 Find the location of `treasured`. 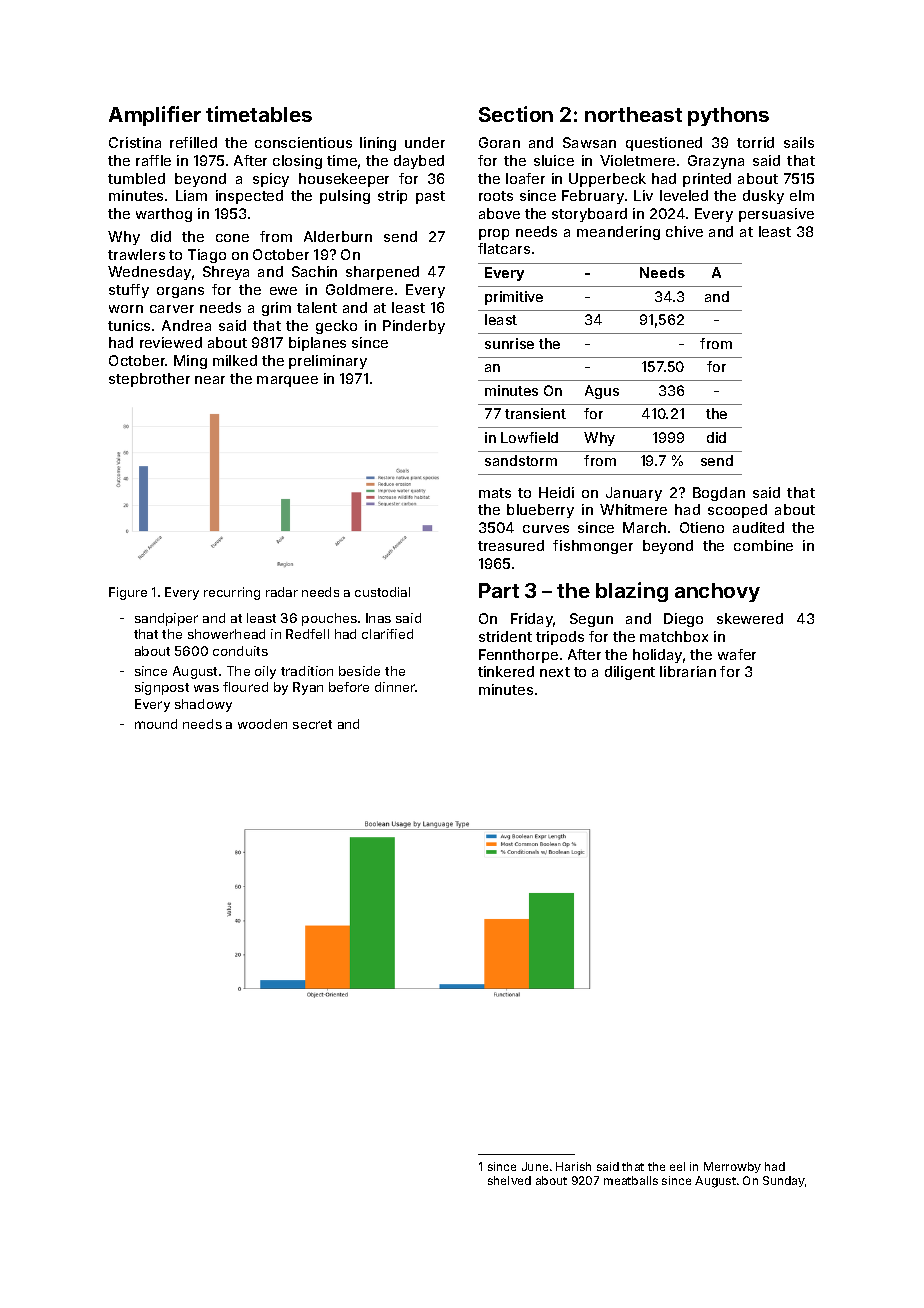

treasured is located at coordinates (511, 545).
